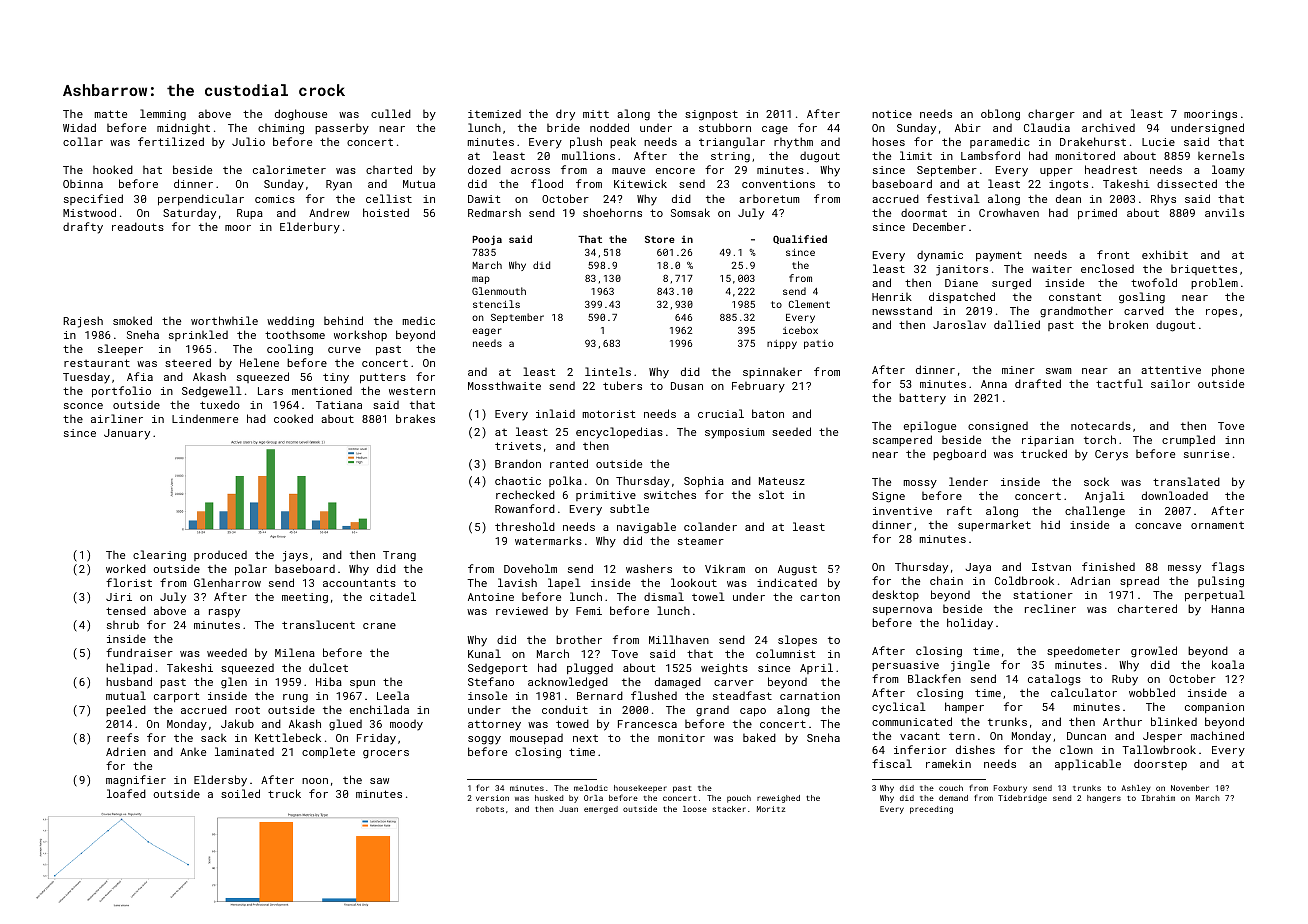 The image size is (1308, 924). Describe the element at coordinates (1171, 370) in the document. I see `attentive` at that location.
